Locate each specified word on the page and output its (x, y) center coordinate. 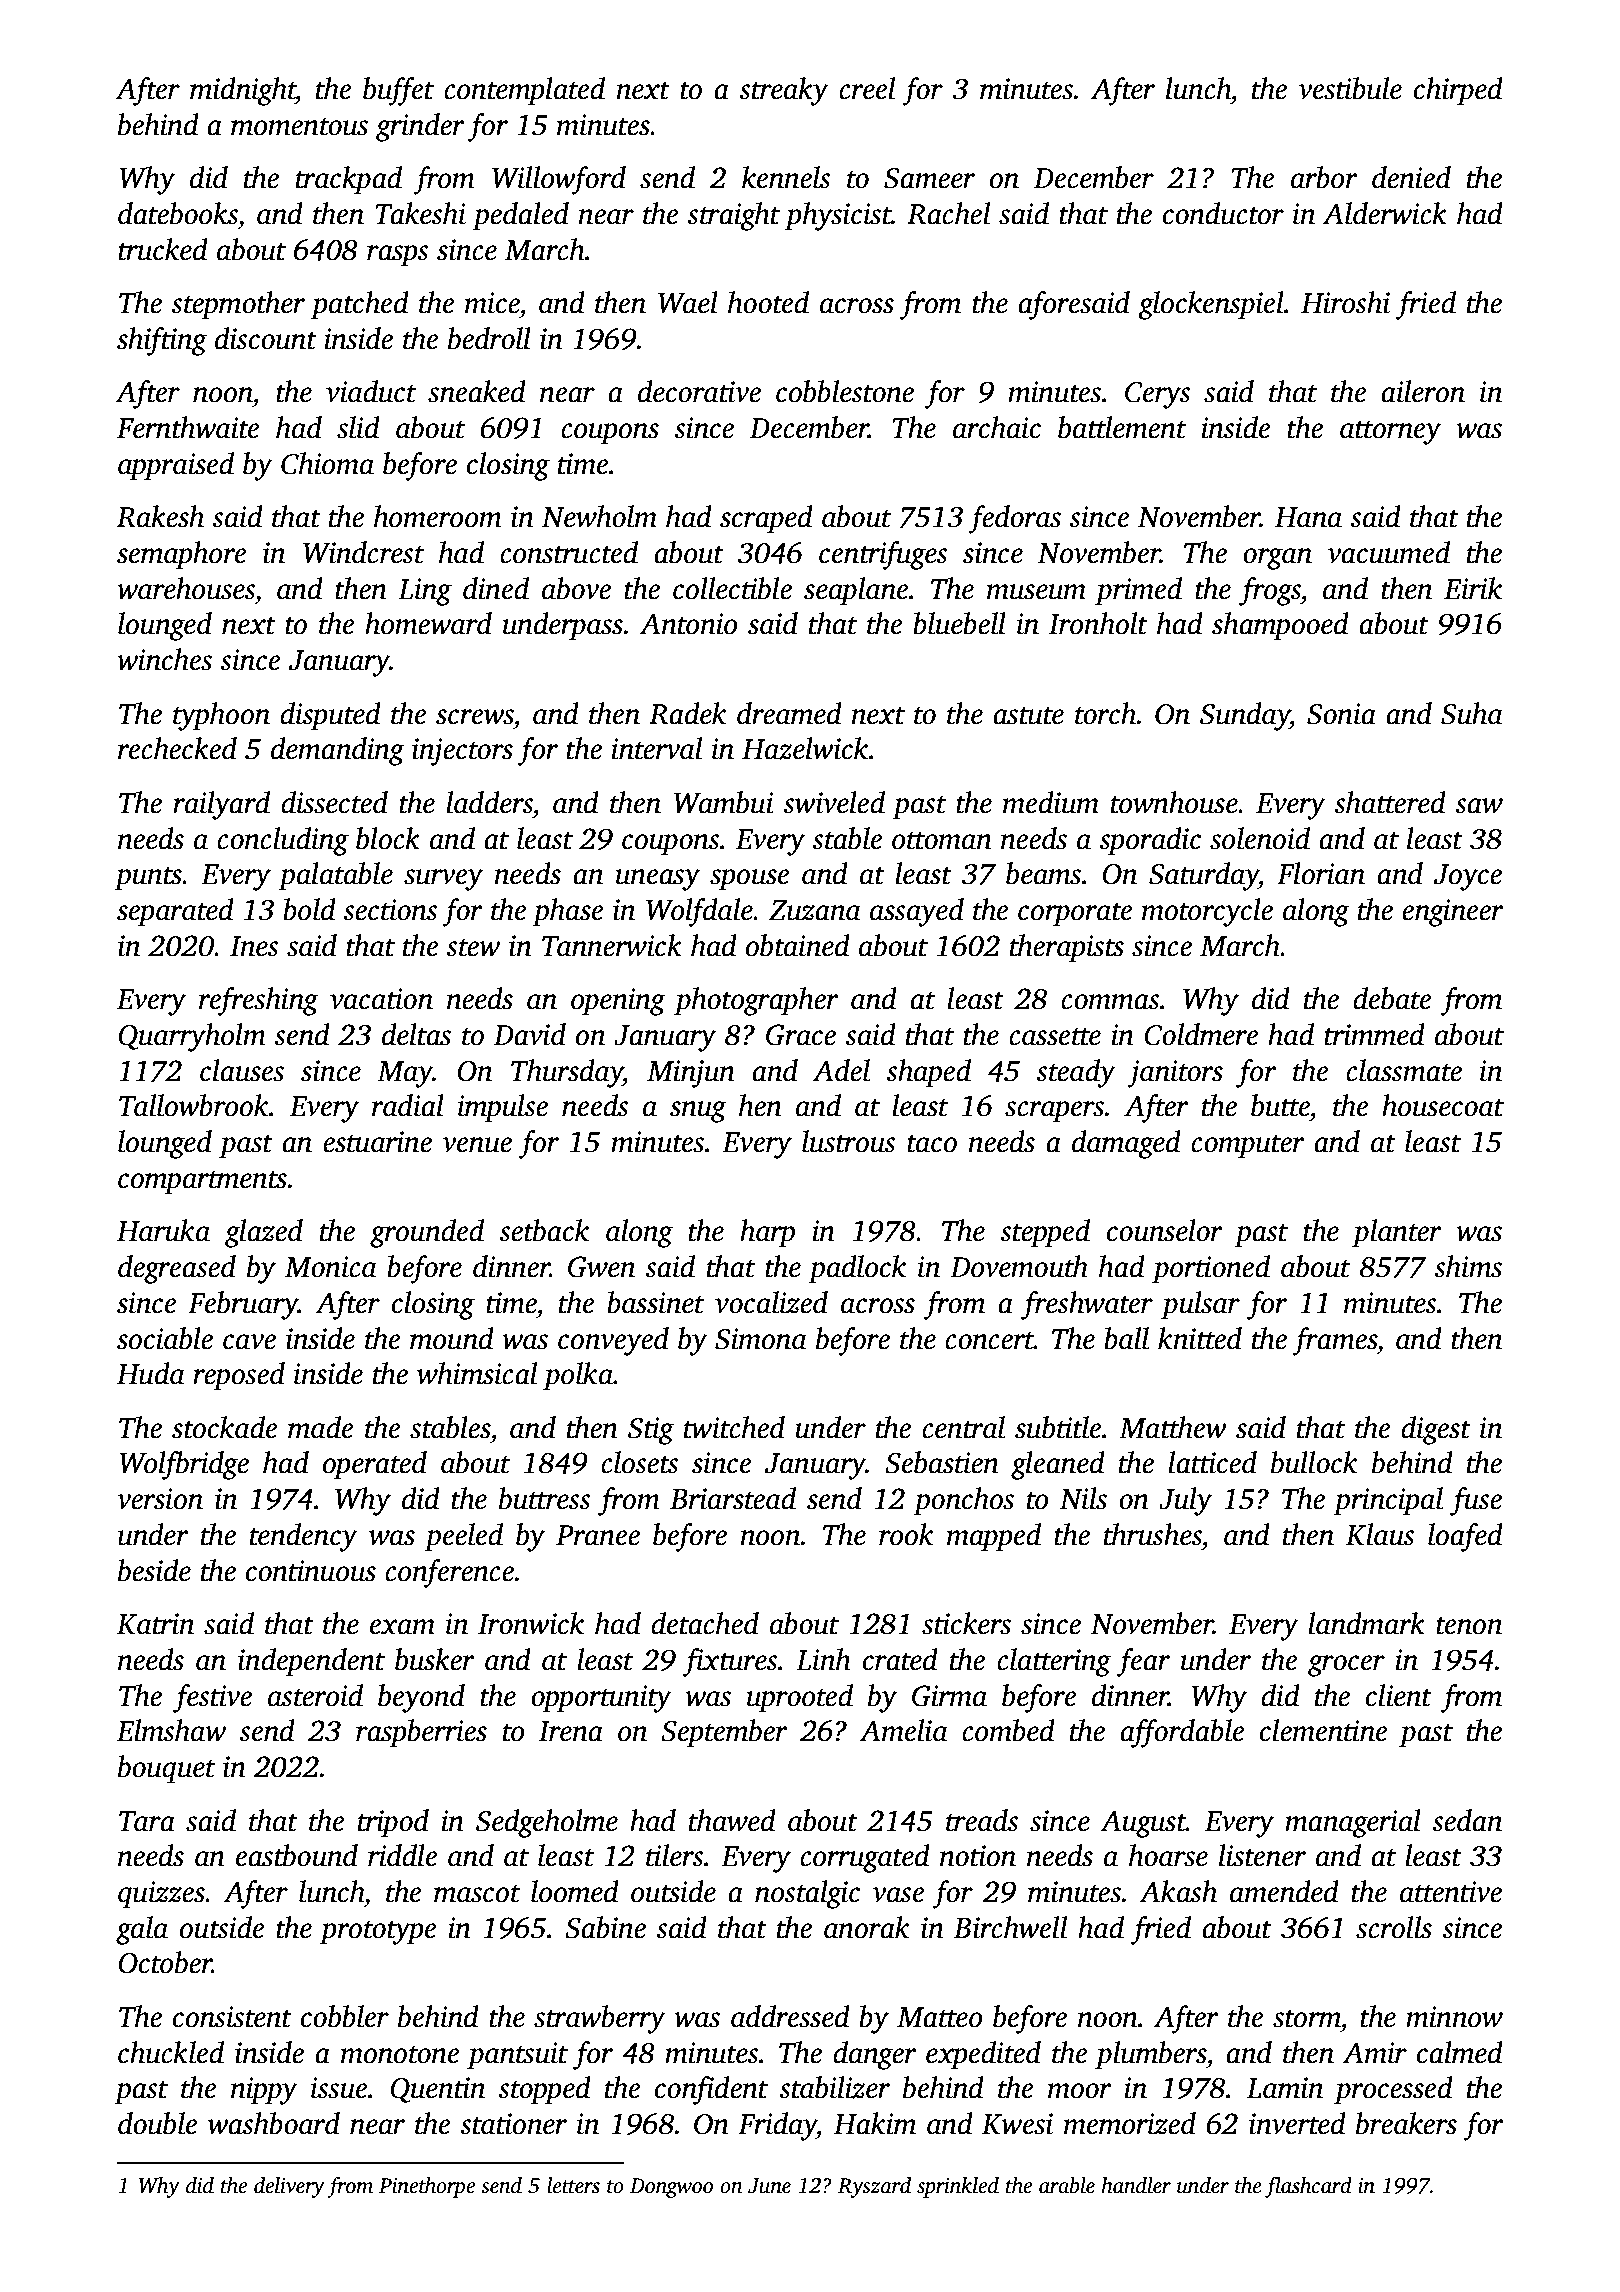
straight (733, 216)
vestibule (1350, 88)
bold (309, 909)
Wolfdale (699, 912)
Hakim (875, 2123)
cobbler (345, 2016)
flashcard (1308, 2187)
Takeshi (420, 213)
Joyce (1468, 877)
